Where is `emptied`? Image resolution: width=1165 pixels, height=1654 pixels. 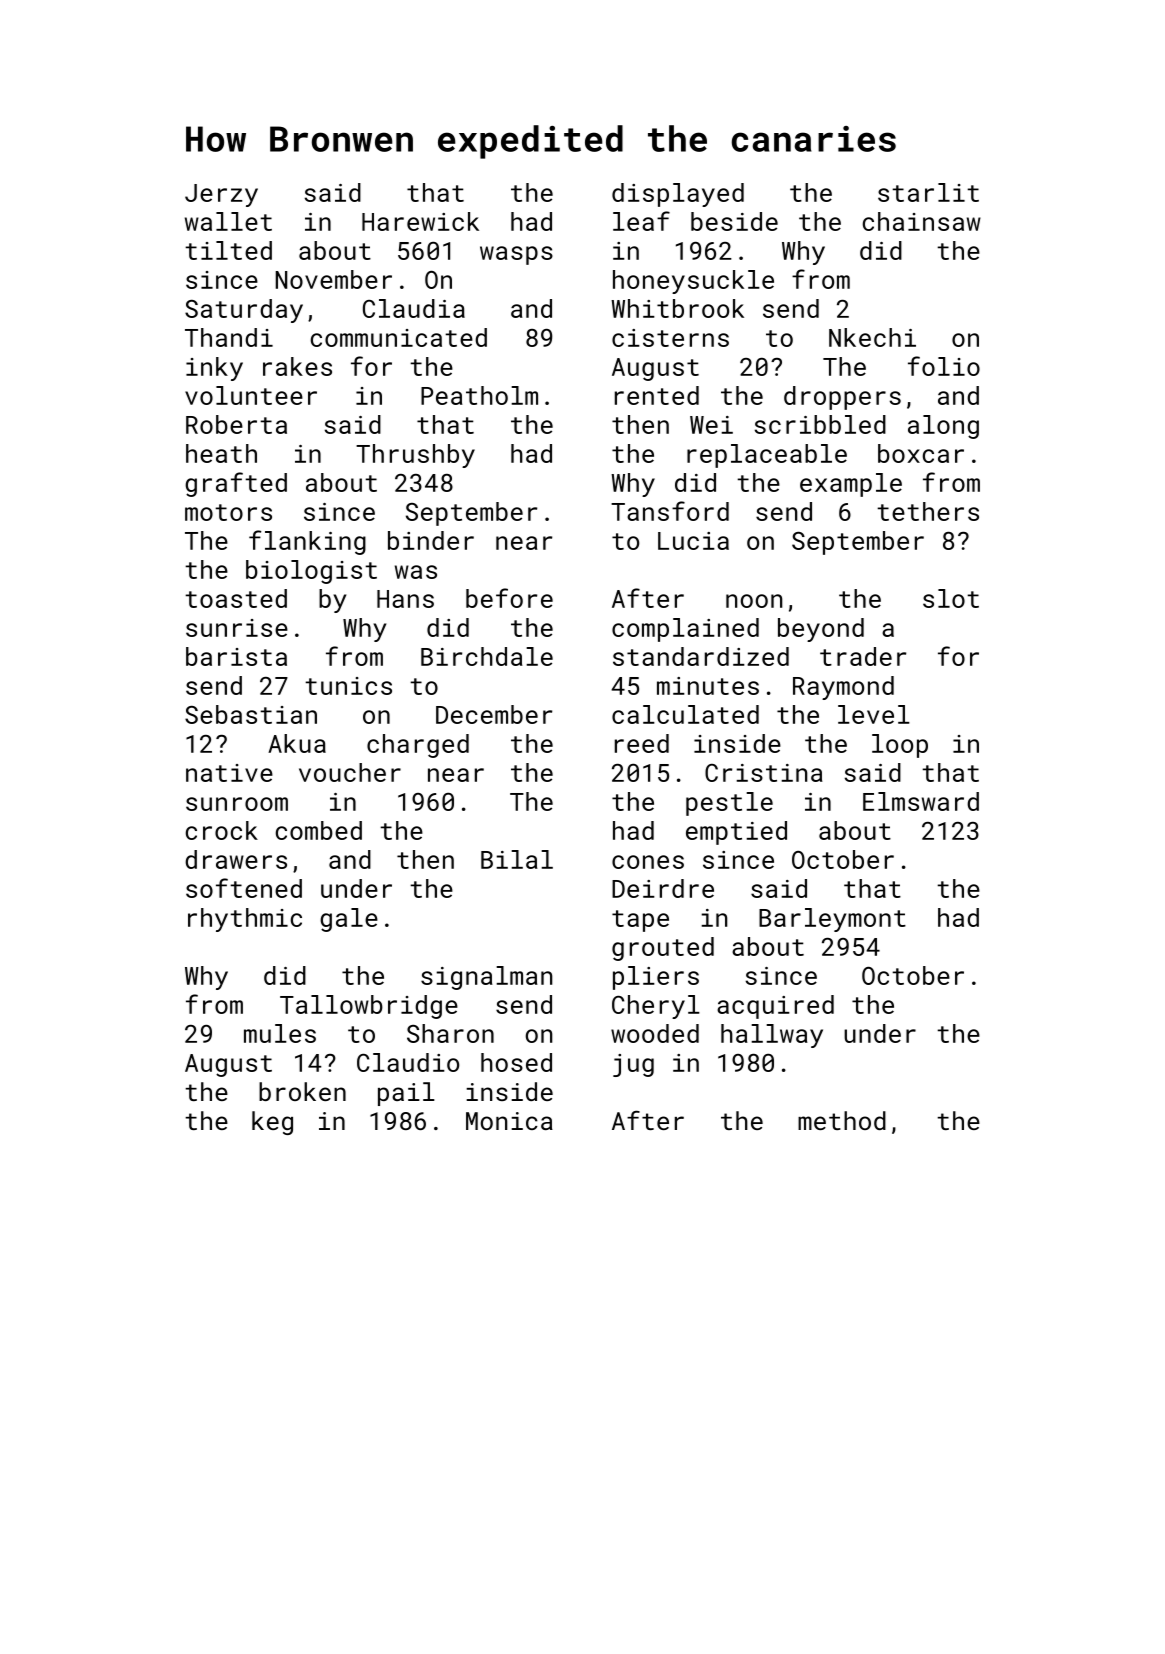
emptied is located at coordinates (736, 833).
